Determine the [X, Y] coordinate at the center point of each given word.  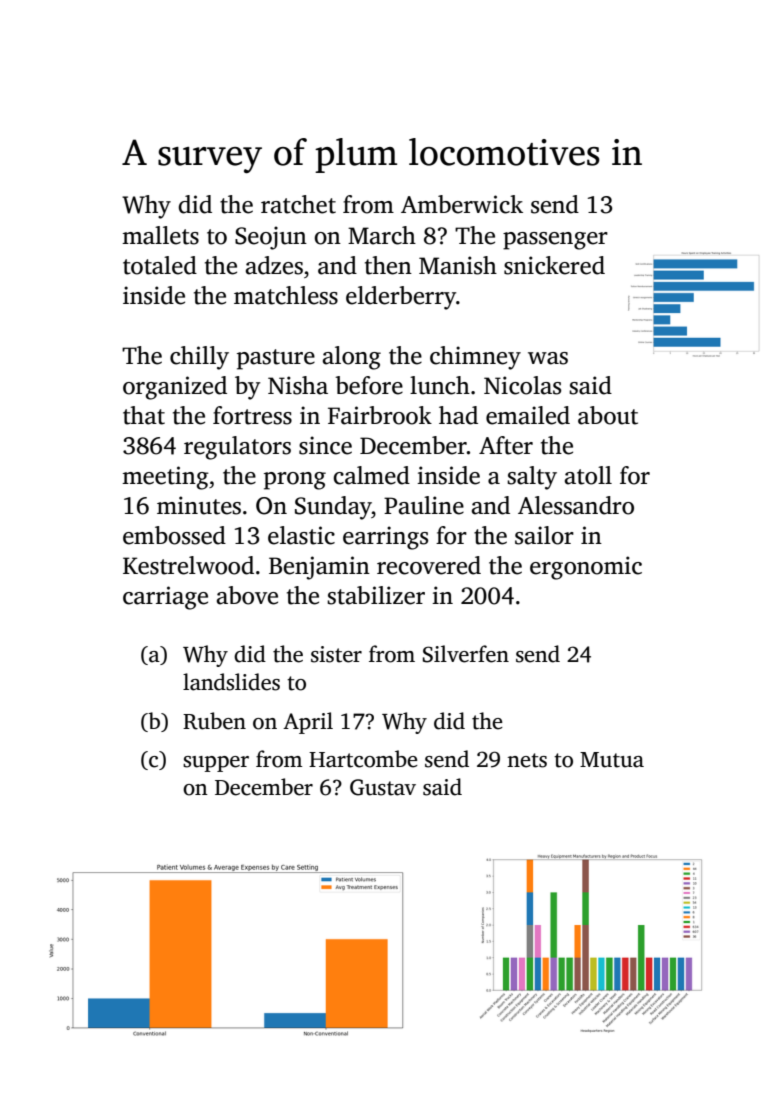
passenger [555, 241]
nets [527, 760]
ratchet [298, 204]
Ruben [214, 721]
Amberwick [462, 204]
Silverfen [466, 654]
